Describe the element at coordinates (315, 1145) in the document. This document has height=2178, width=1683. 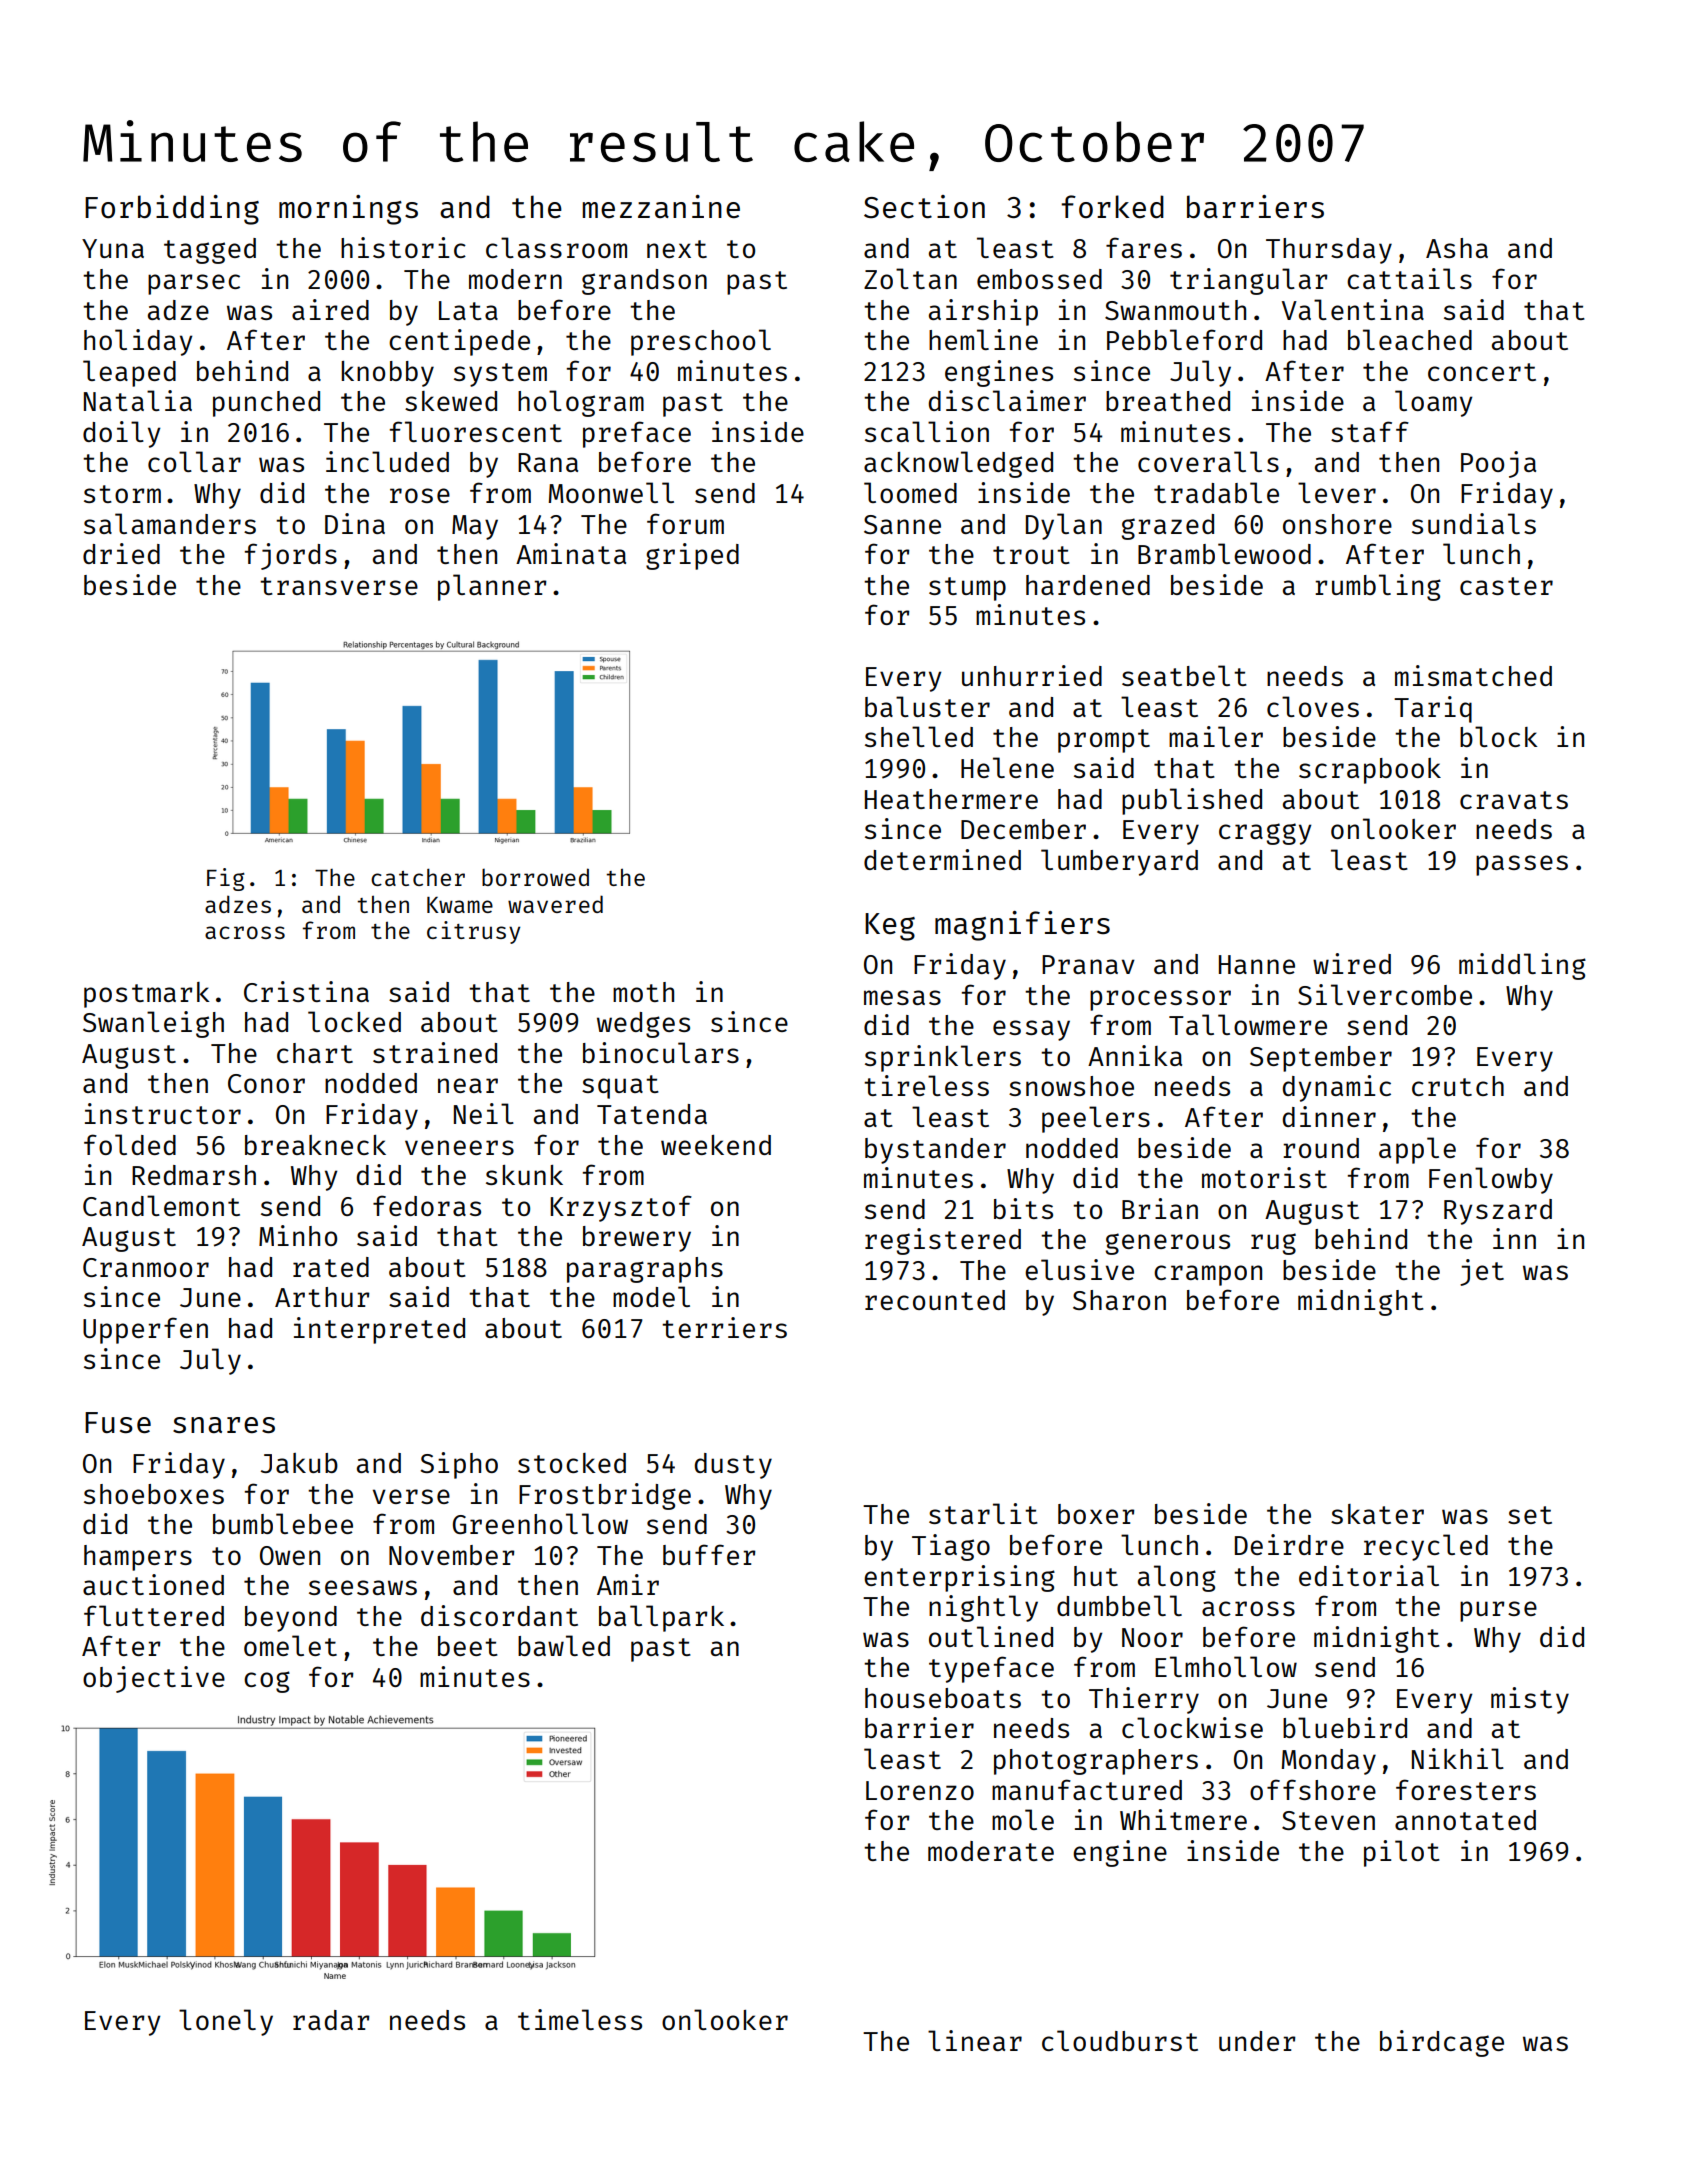
I see `breakneck` at that location.
